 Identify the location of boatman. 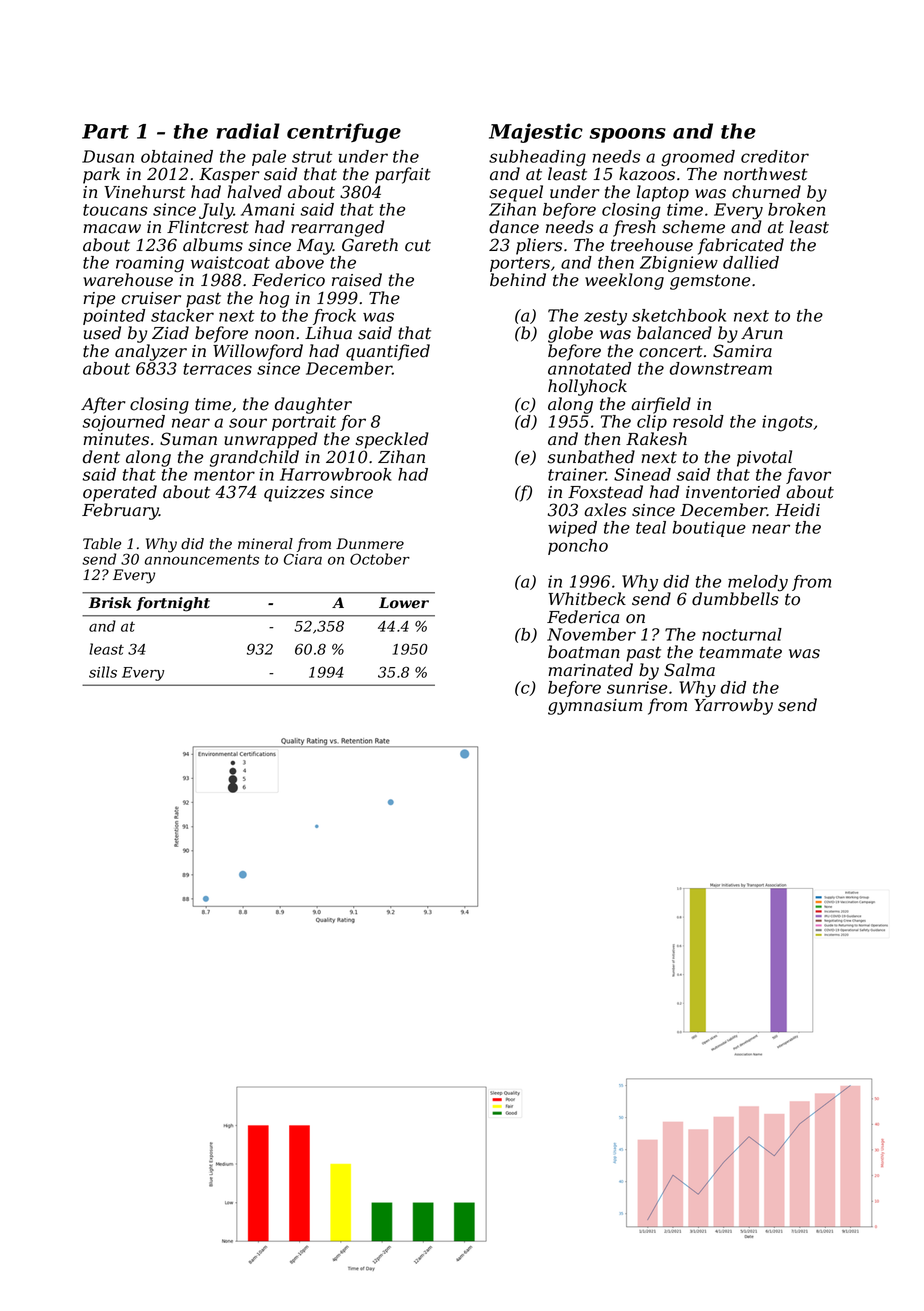
(584, 652).
